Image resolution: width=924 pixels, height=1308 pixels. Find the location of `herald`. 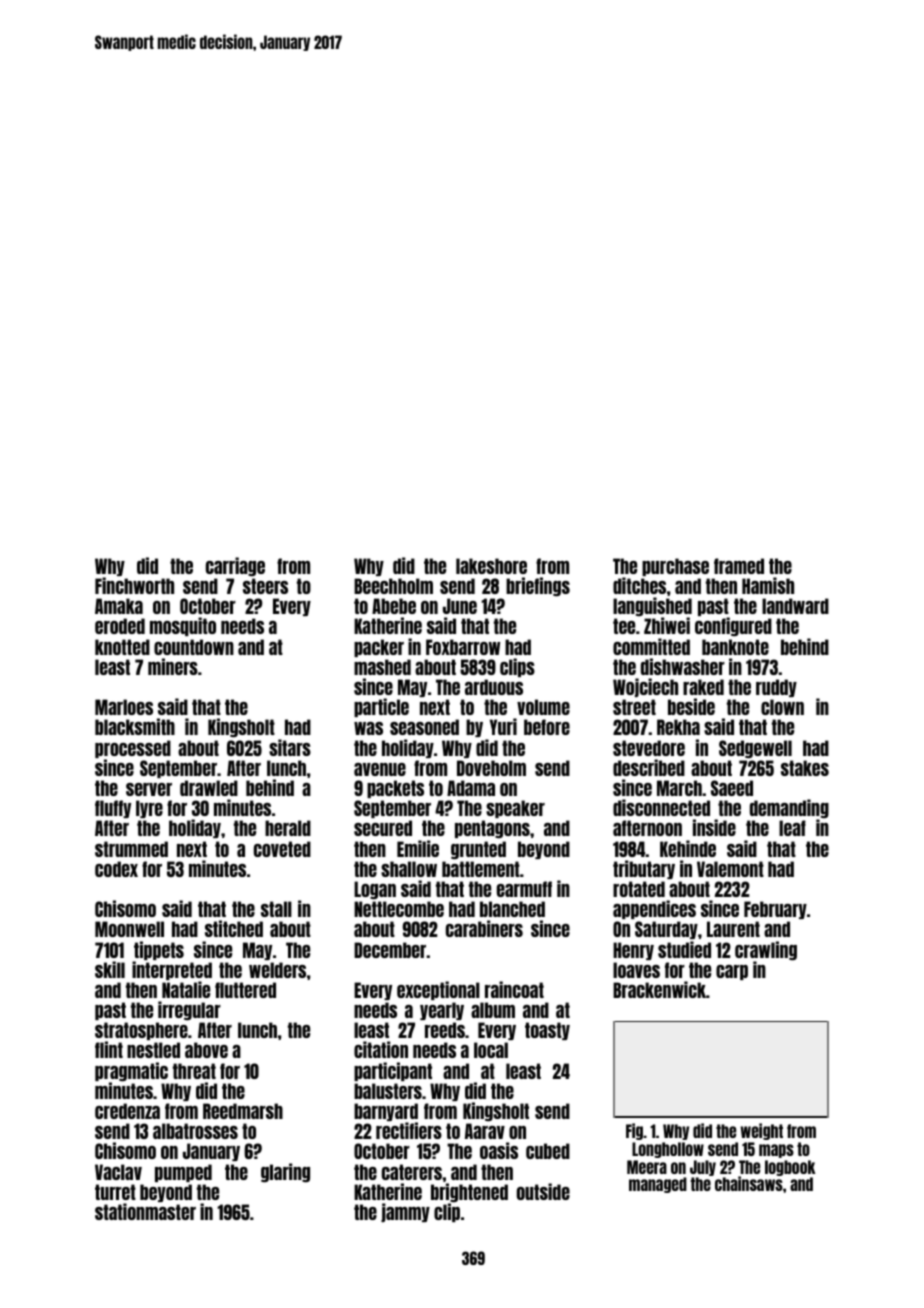

herald is located at coordinates (288, 828).
